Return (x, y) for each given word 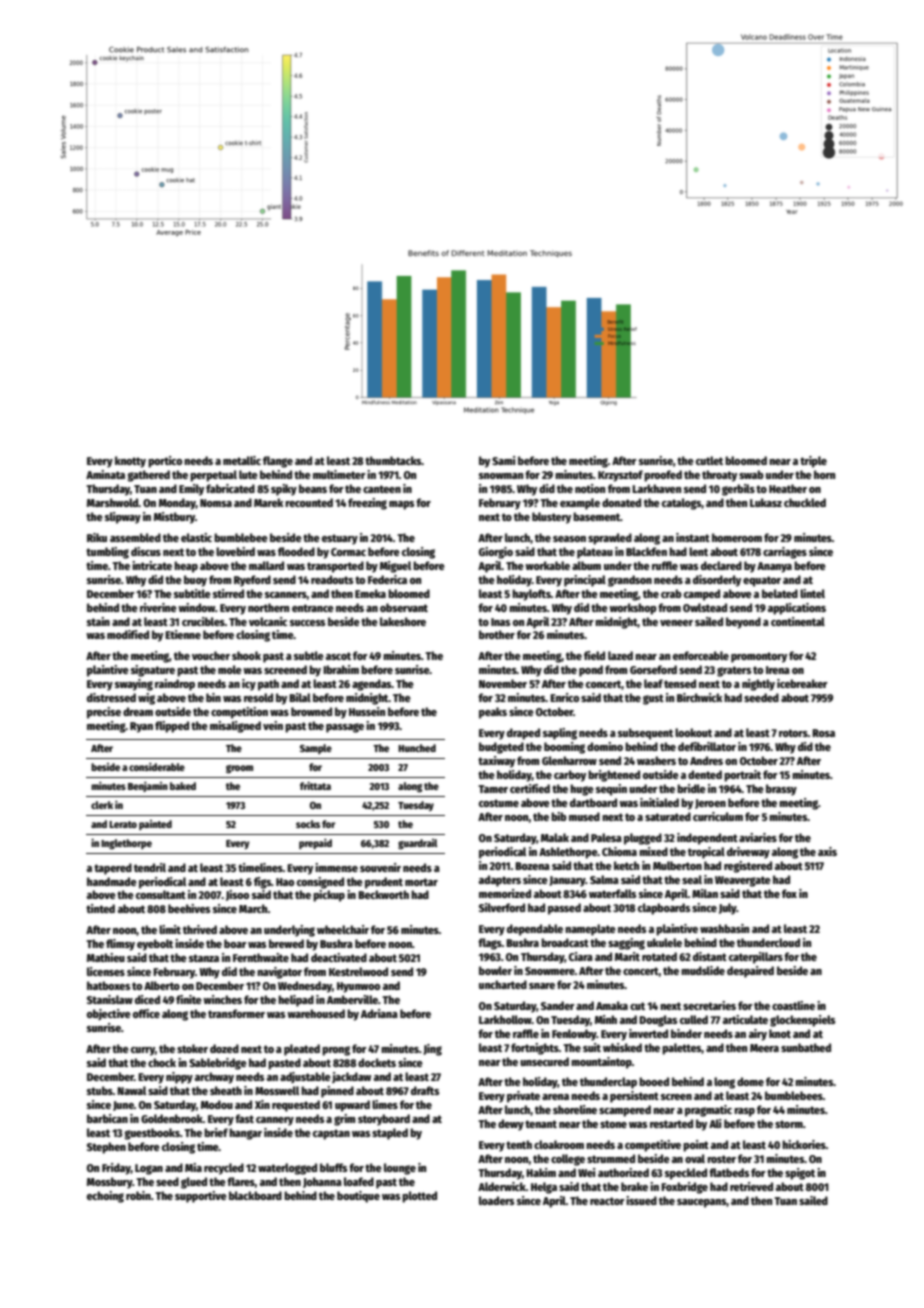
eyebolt (155, 945)
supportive (201, 1197)
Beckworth (383, 894)
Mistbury (174, 518)
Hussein (367, 711)
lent (698, 551)
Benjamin (148, 786)
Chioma (619, 851)
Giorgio (496, 553)
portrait (742, 776)
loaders (496, 1200)
